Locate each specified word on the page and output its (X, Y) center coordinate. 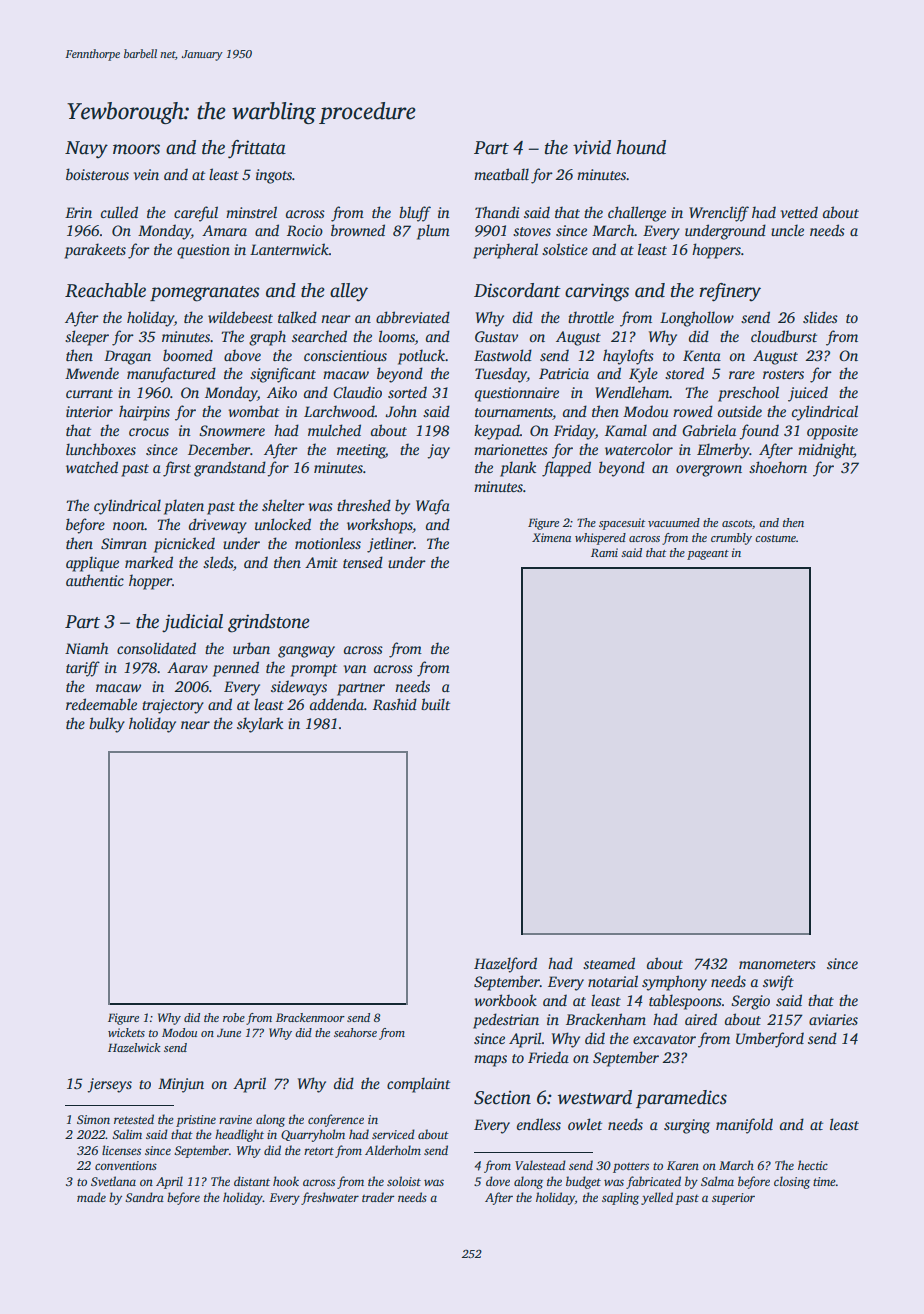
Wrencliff (719, 214)
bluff (415, 214)
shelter (283, 505)
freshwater (330, 1198)
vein (146, 174)
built (435, 704)
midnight (826, 451)
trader (378, 1197)
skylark (260, 725)
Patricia (564, 373)
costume (775, 538)
